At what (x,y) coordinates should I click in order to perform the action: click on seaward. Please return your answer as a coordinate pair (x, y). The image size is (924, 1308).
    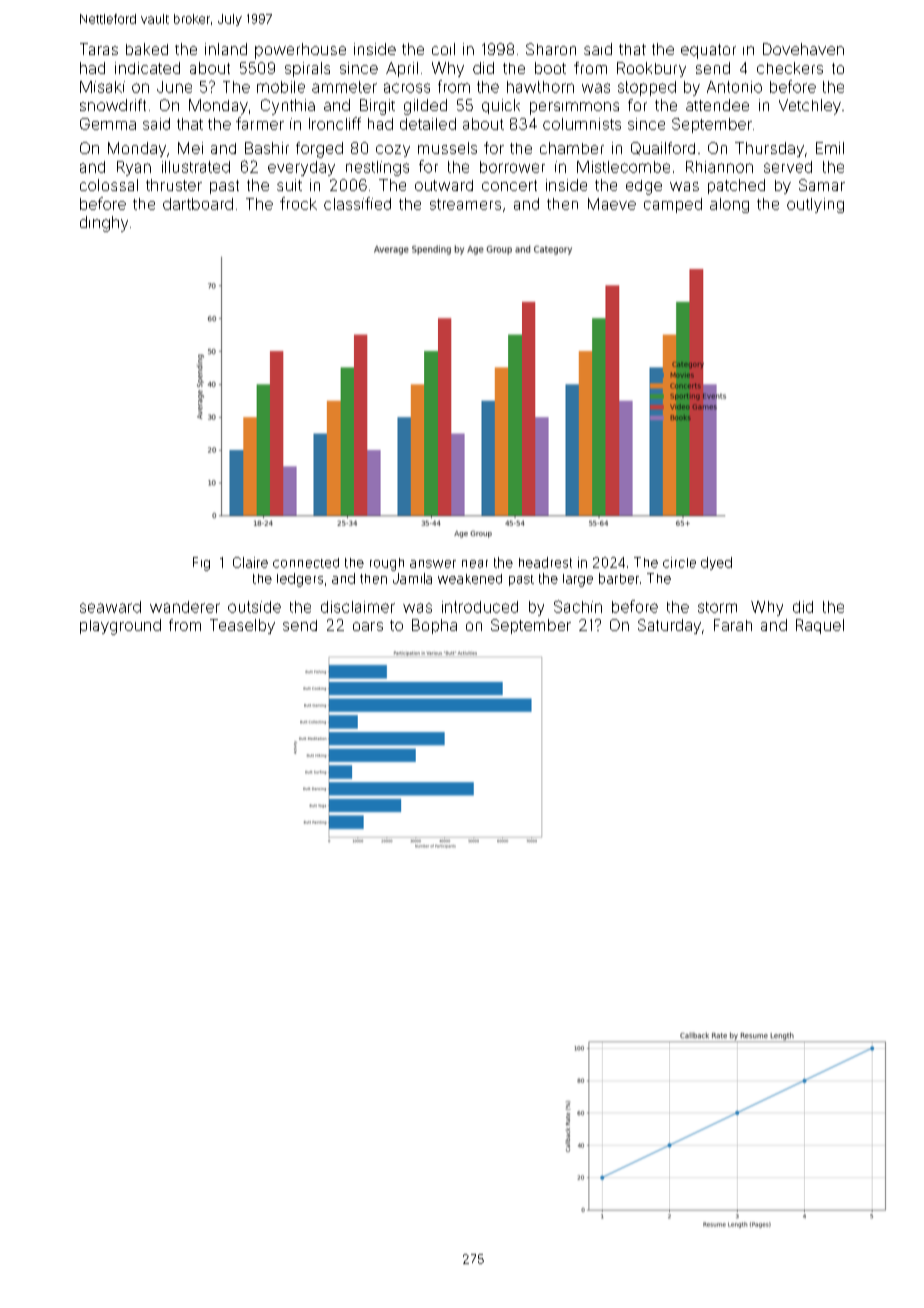
    Looking at the image, I should click on (110, 607).
